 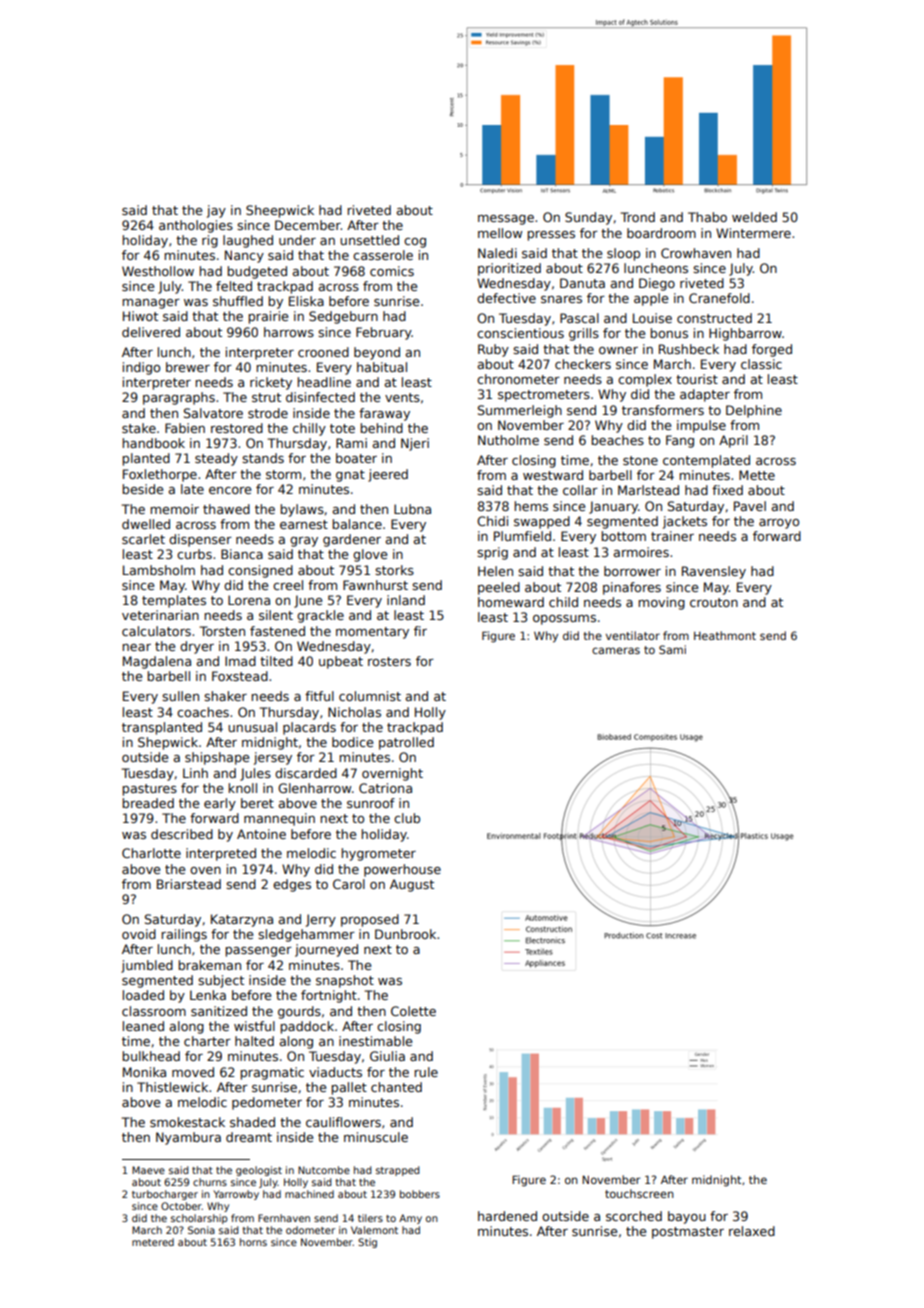 I want to click on relaxed, so click(x=752, y=1231).
